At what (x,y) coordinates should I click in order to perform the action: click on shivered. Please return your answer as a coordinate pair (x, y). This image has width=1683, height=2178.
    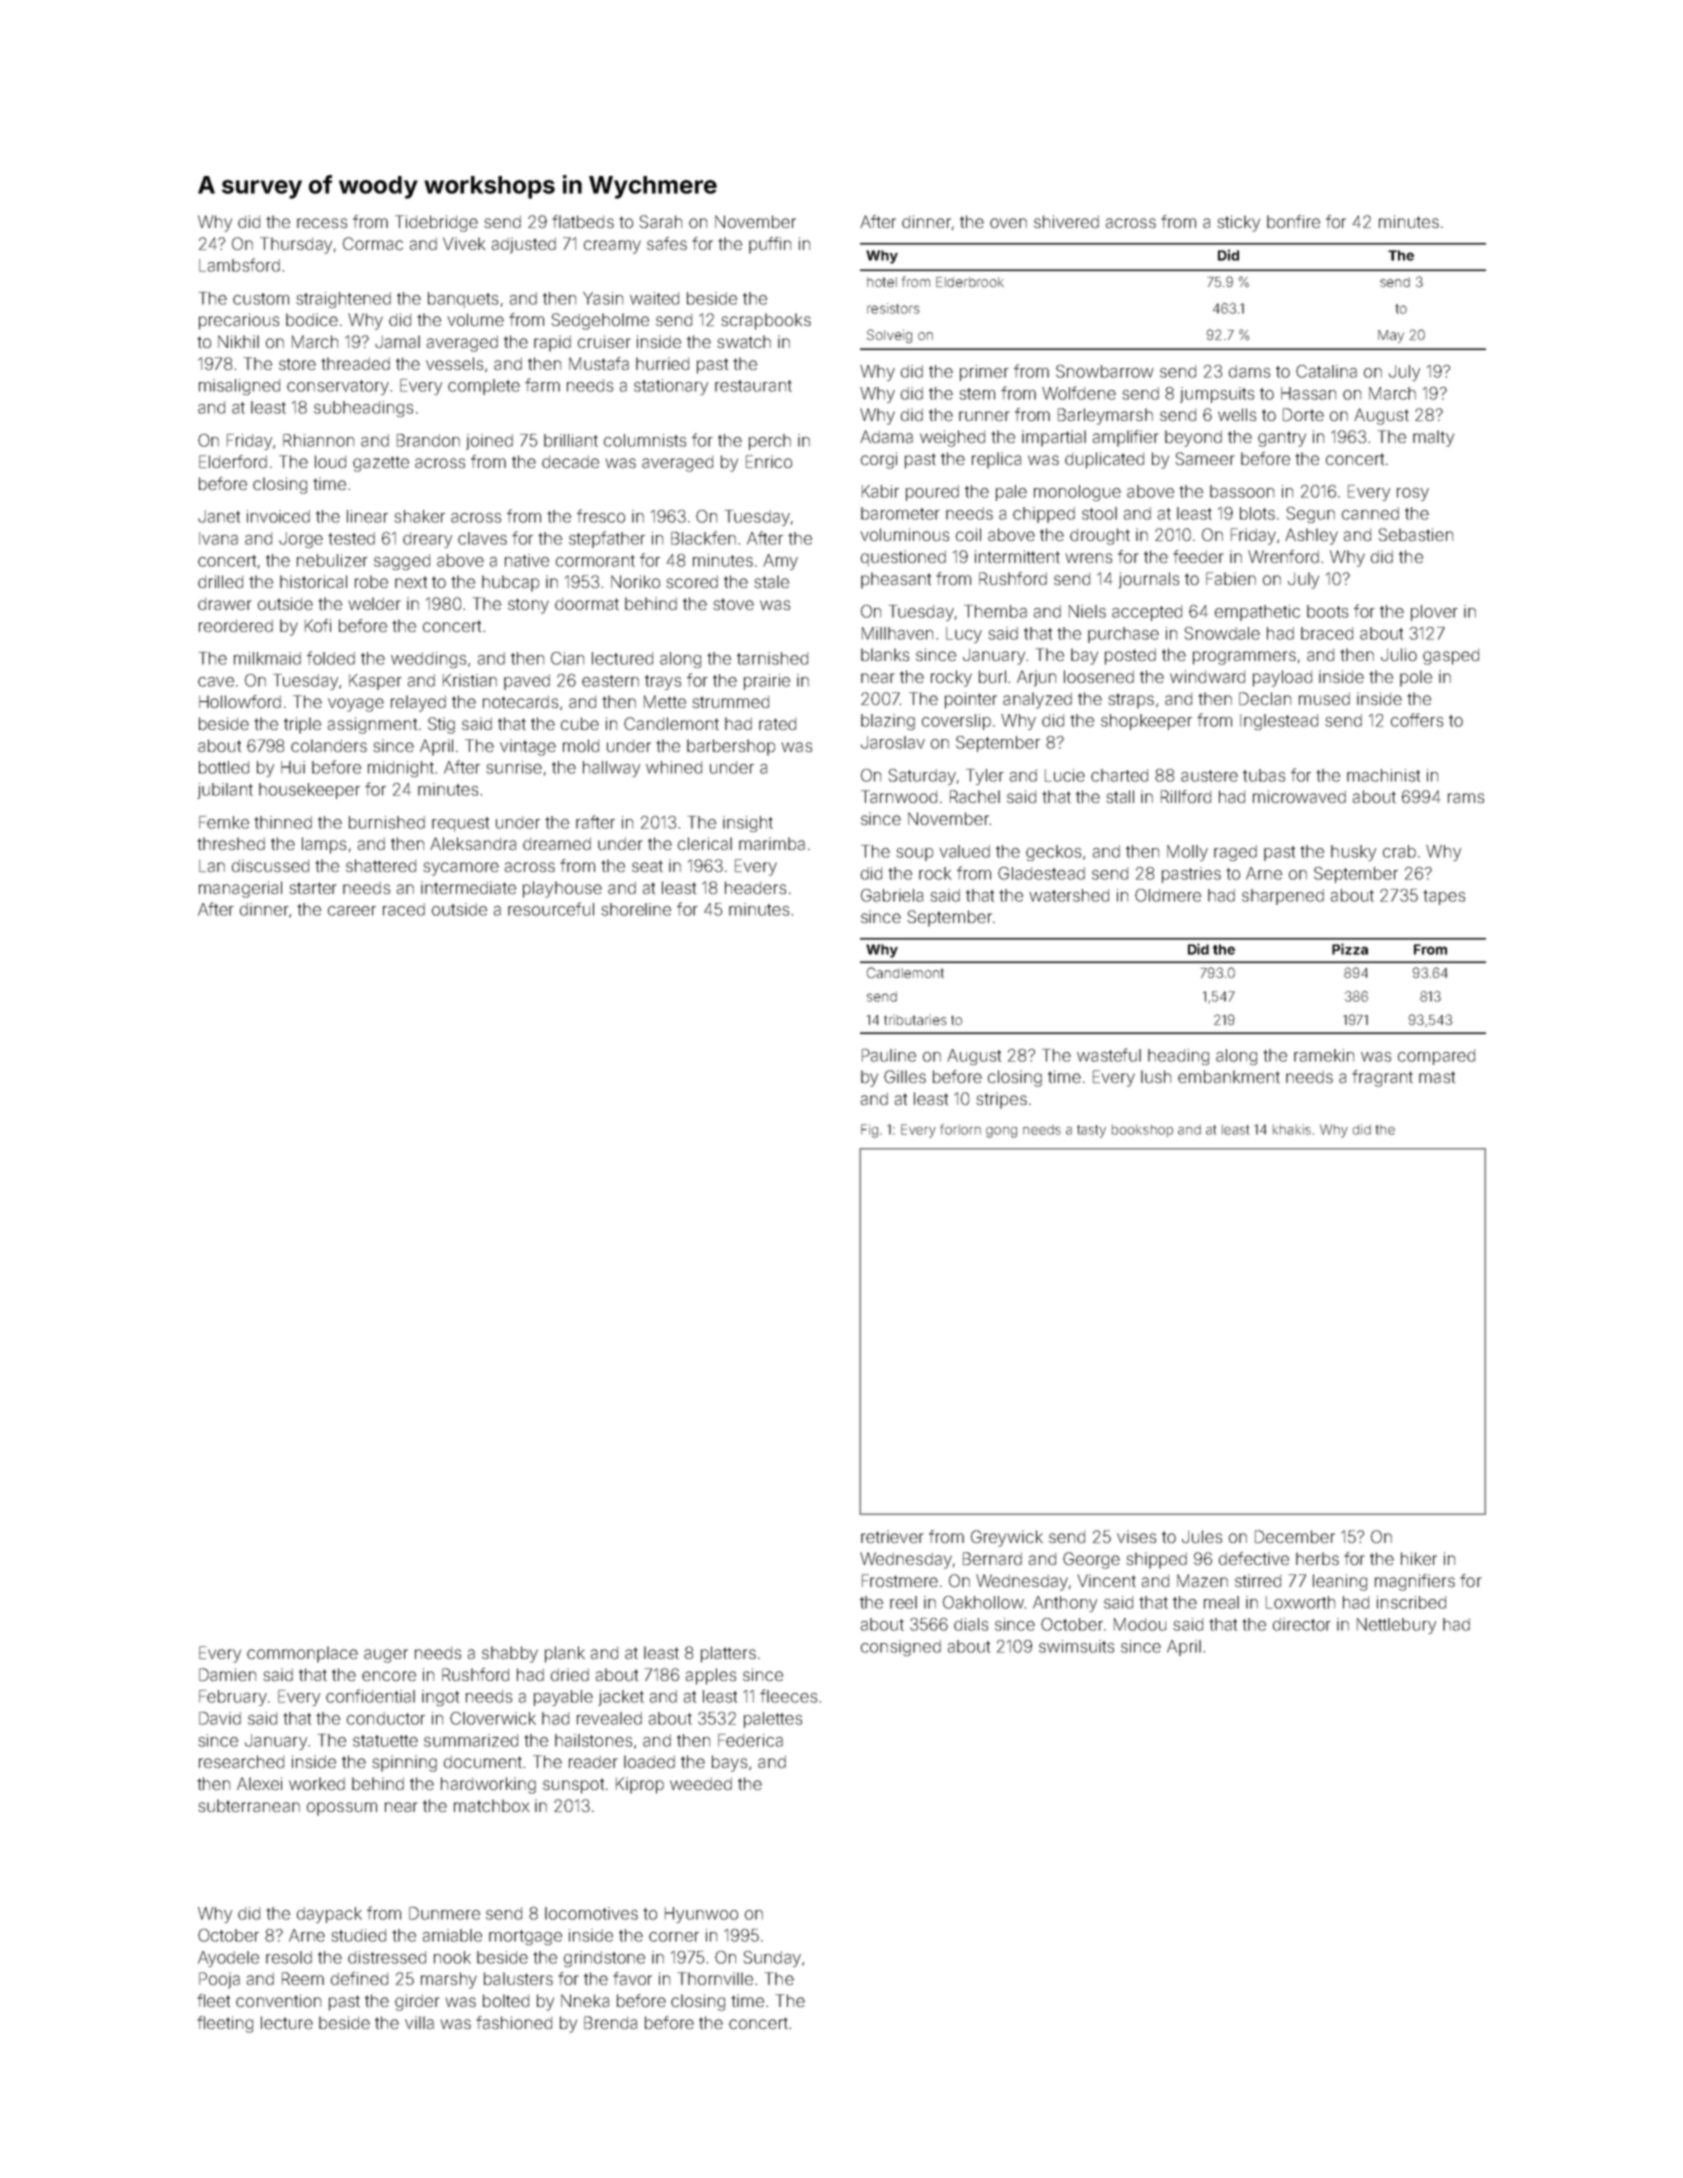
    Looking at the image, I should click on (1066, 221).
